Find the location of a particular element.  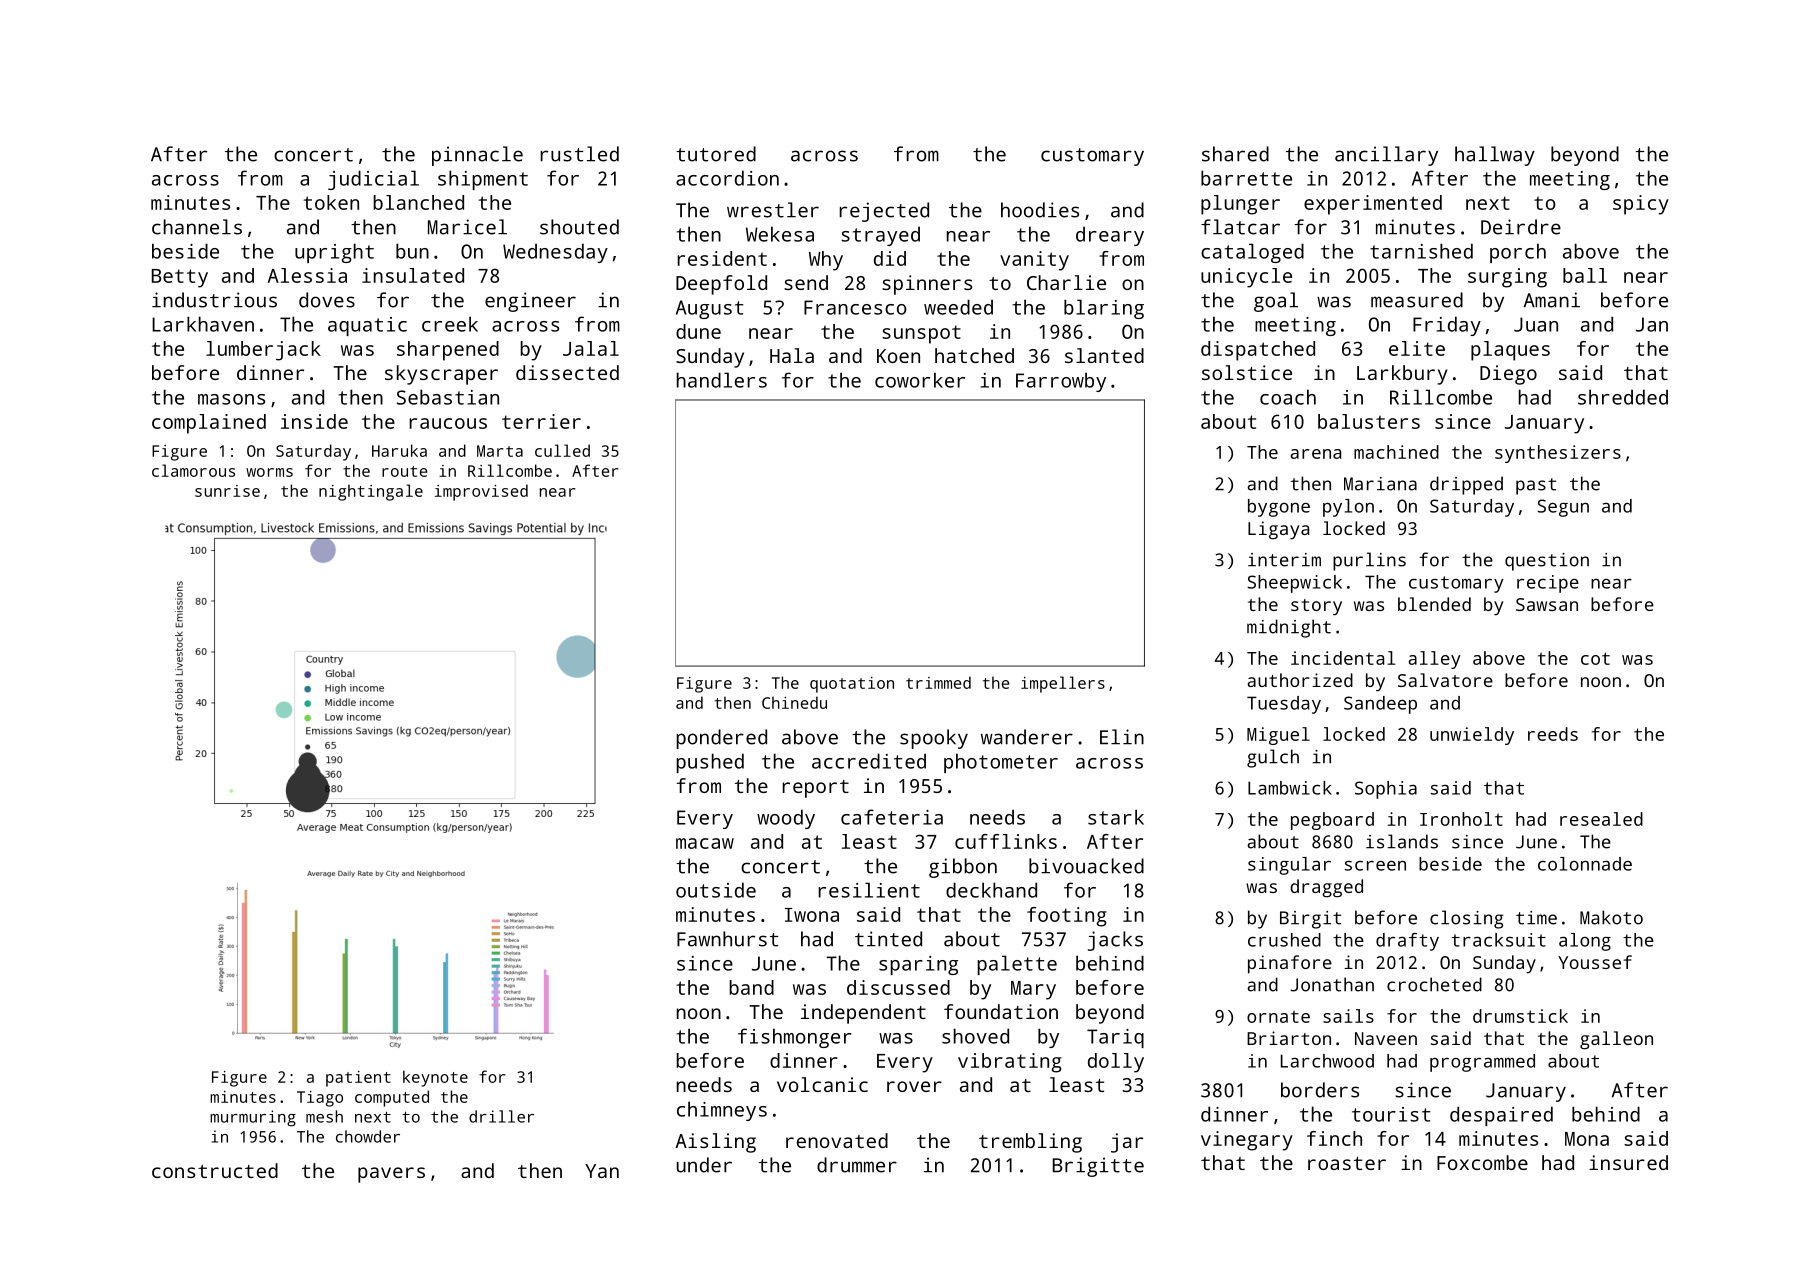

coworker is located at coordinates (920, 380).
